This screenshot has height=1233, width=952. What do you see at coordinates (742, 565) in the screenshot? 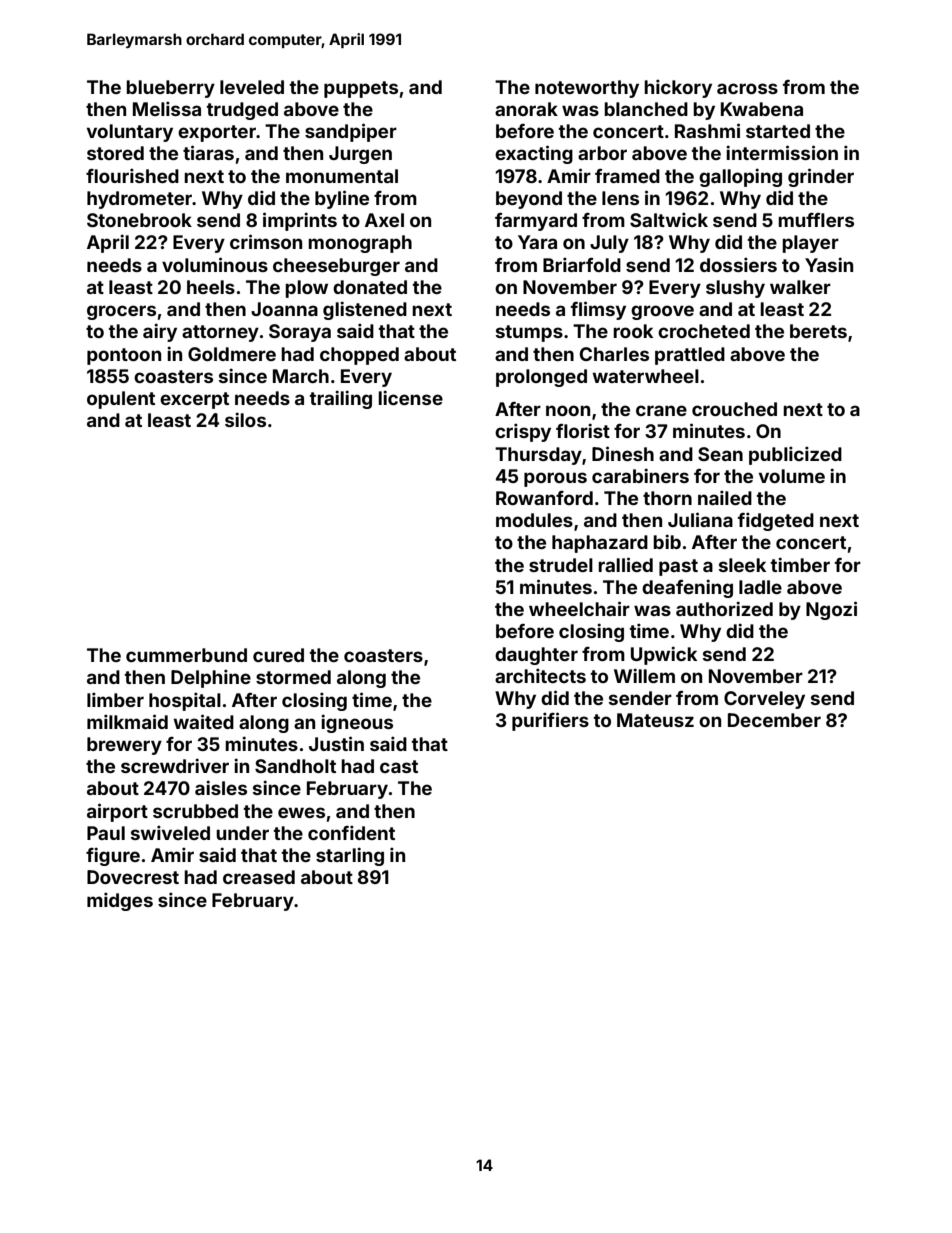
I see `sleek` at bounding box center [742, 565].
